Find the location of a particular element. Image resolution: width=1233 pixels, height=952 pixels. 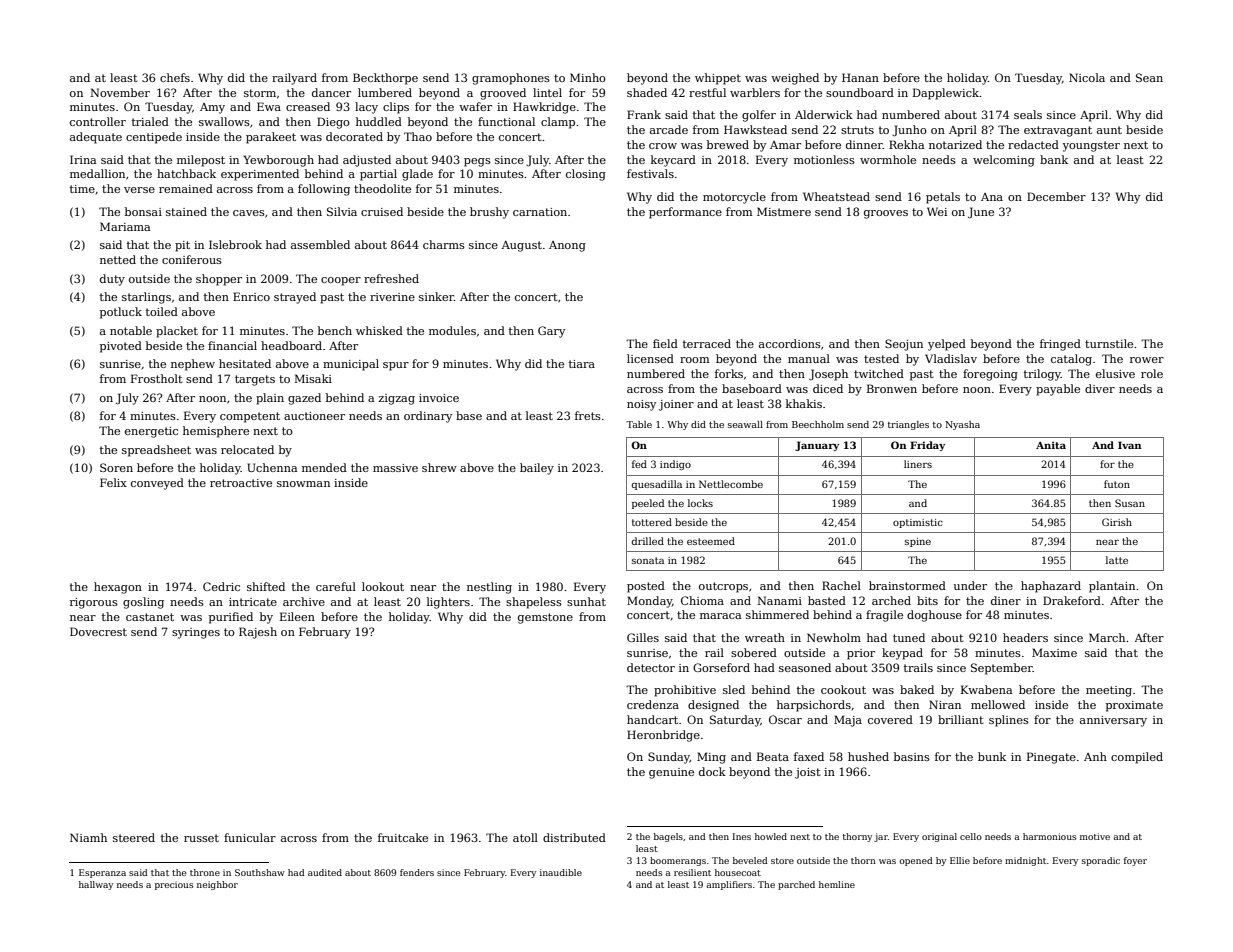

Wheatstead is located at coordinates (836, 196).
